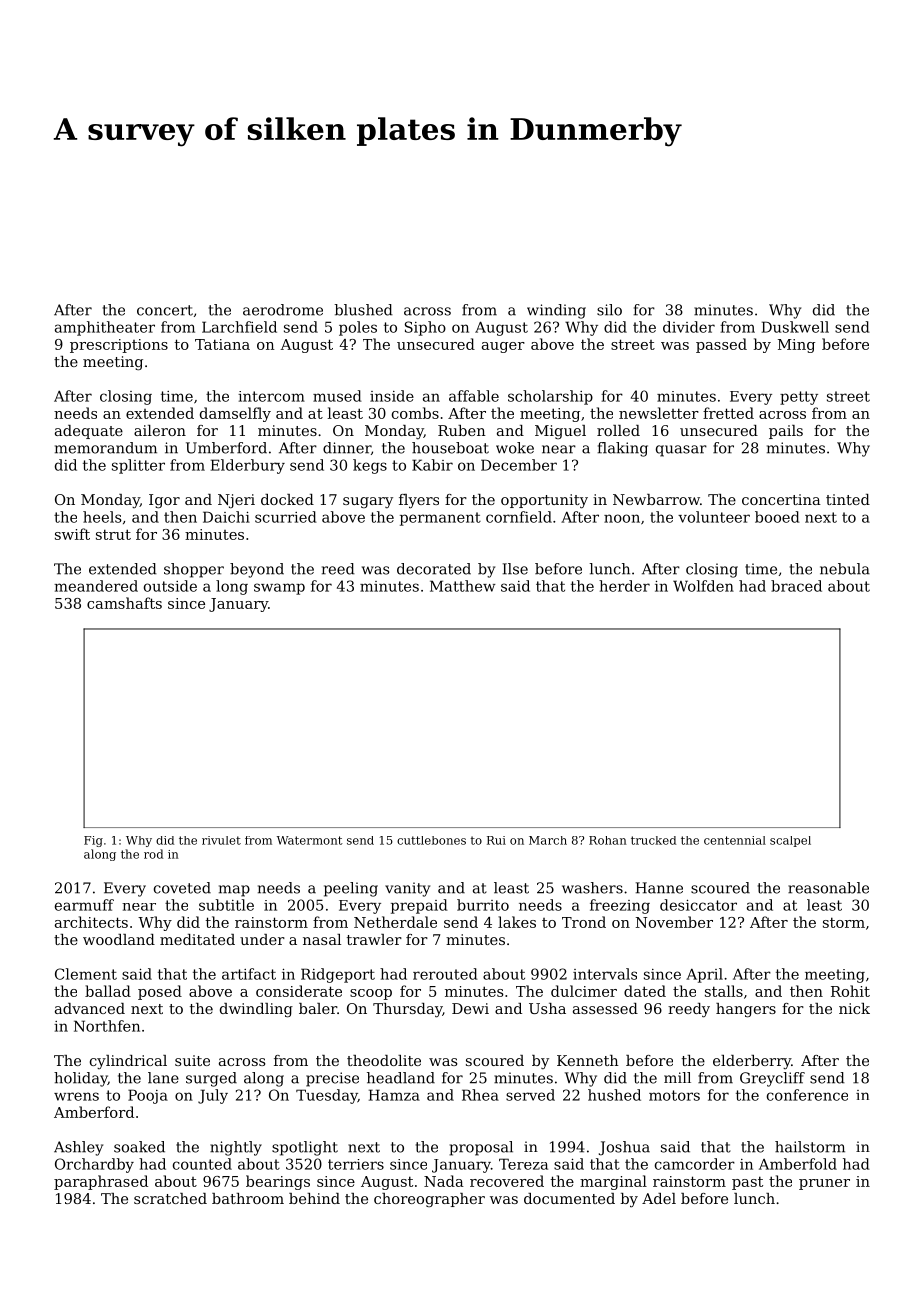 The image size is (924, 1308). What do you see at coordinates (659, 888) in the page?
I see `Hanne` at bounding box center [659, 888].
